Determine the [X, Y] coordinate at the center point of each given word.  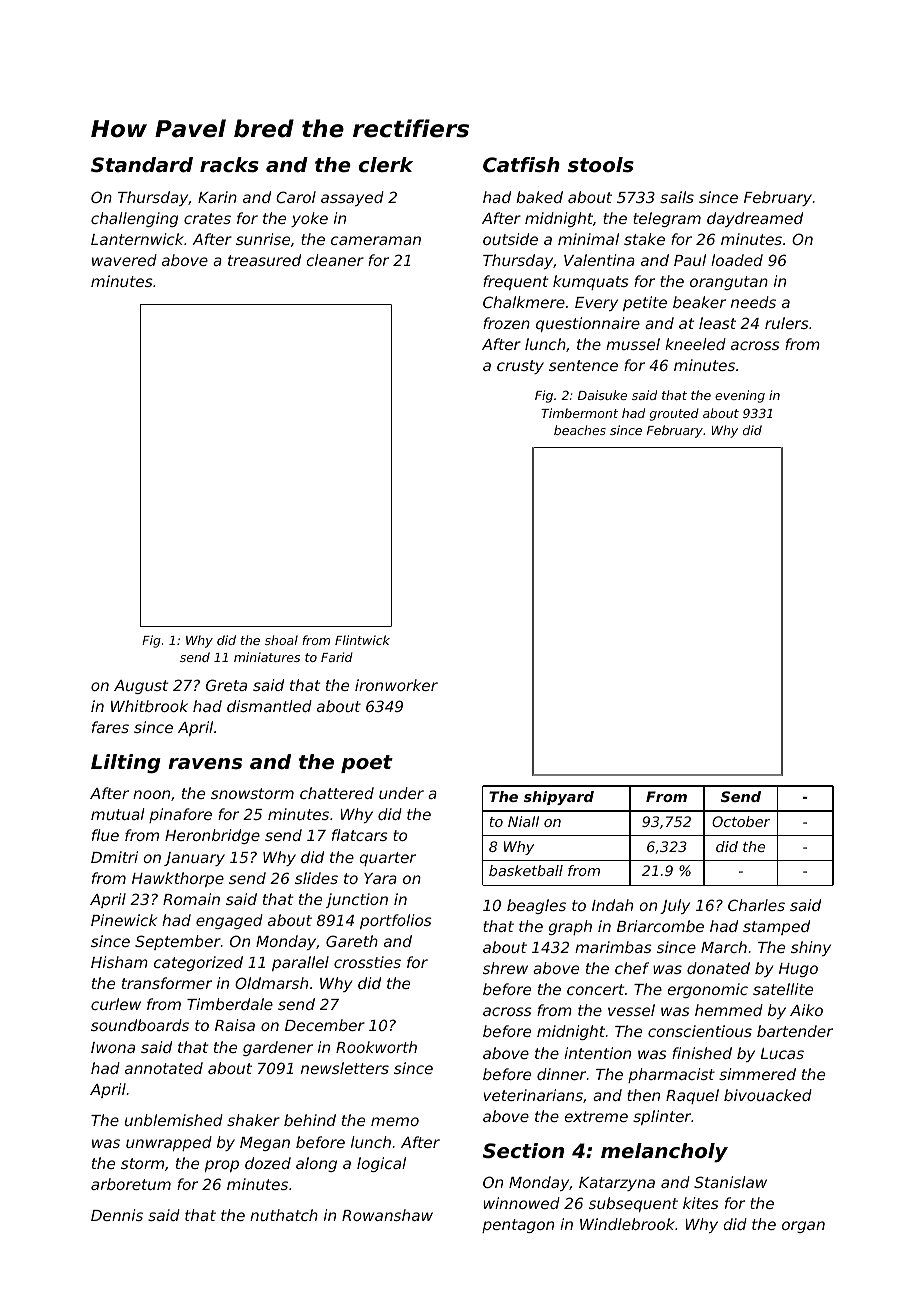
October [741, 821]
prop [222, 1166]
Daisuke [602, 395]
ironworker [396, 685]
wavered [124, 260]
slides [316, 878]
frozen [506, 323]
